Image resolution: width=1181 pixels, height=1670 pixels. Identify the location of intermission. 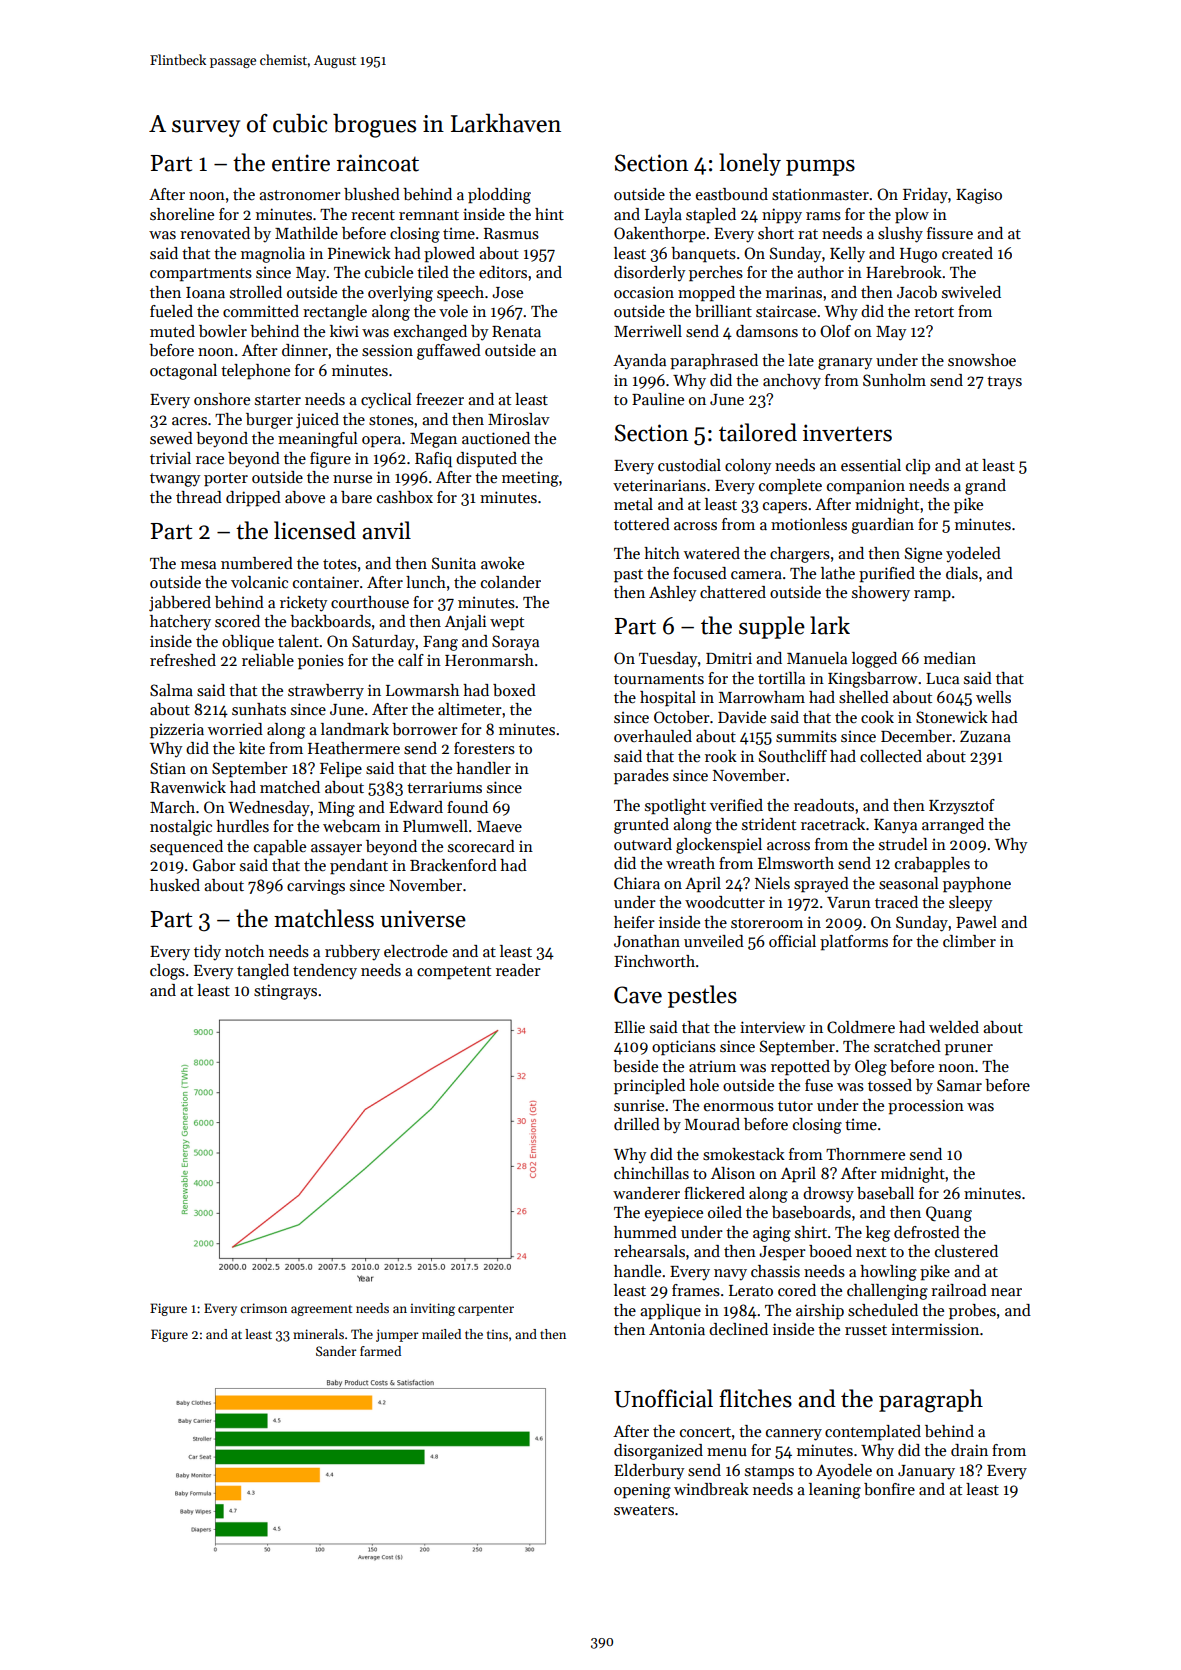
(935, 1329).
